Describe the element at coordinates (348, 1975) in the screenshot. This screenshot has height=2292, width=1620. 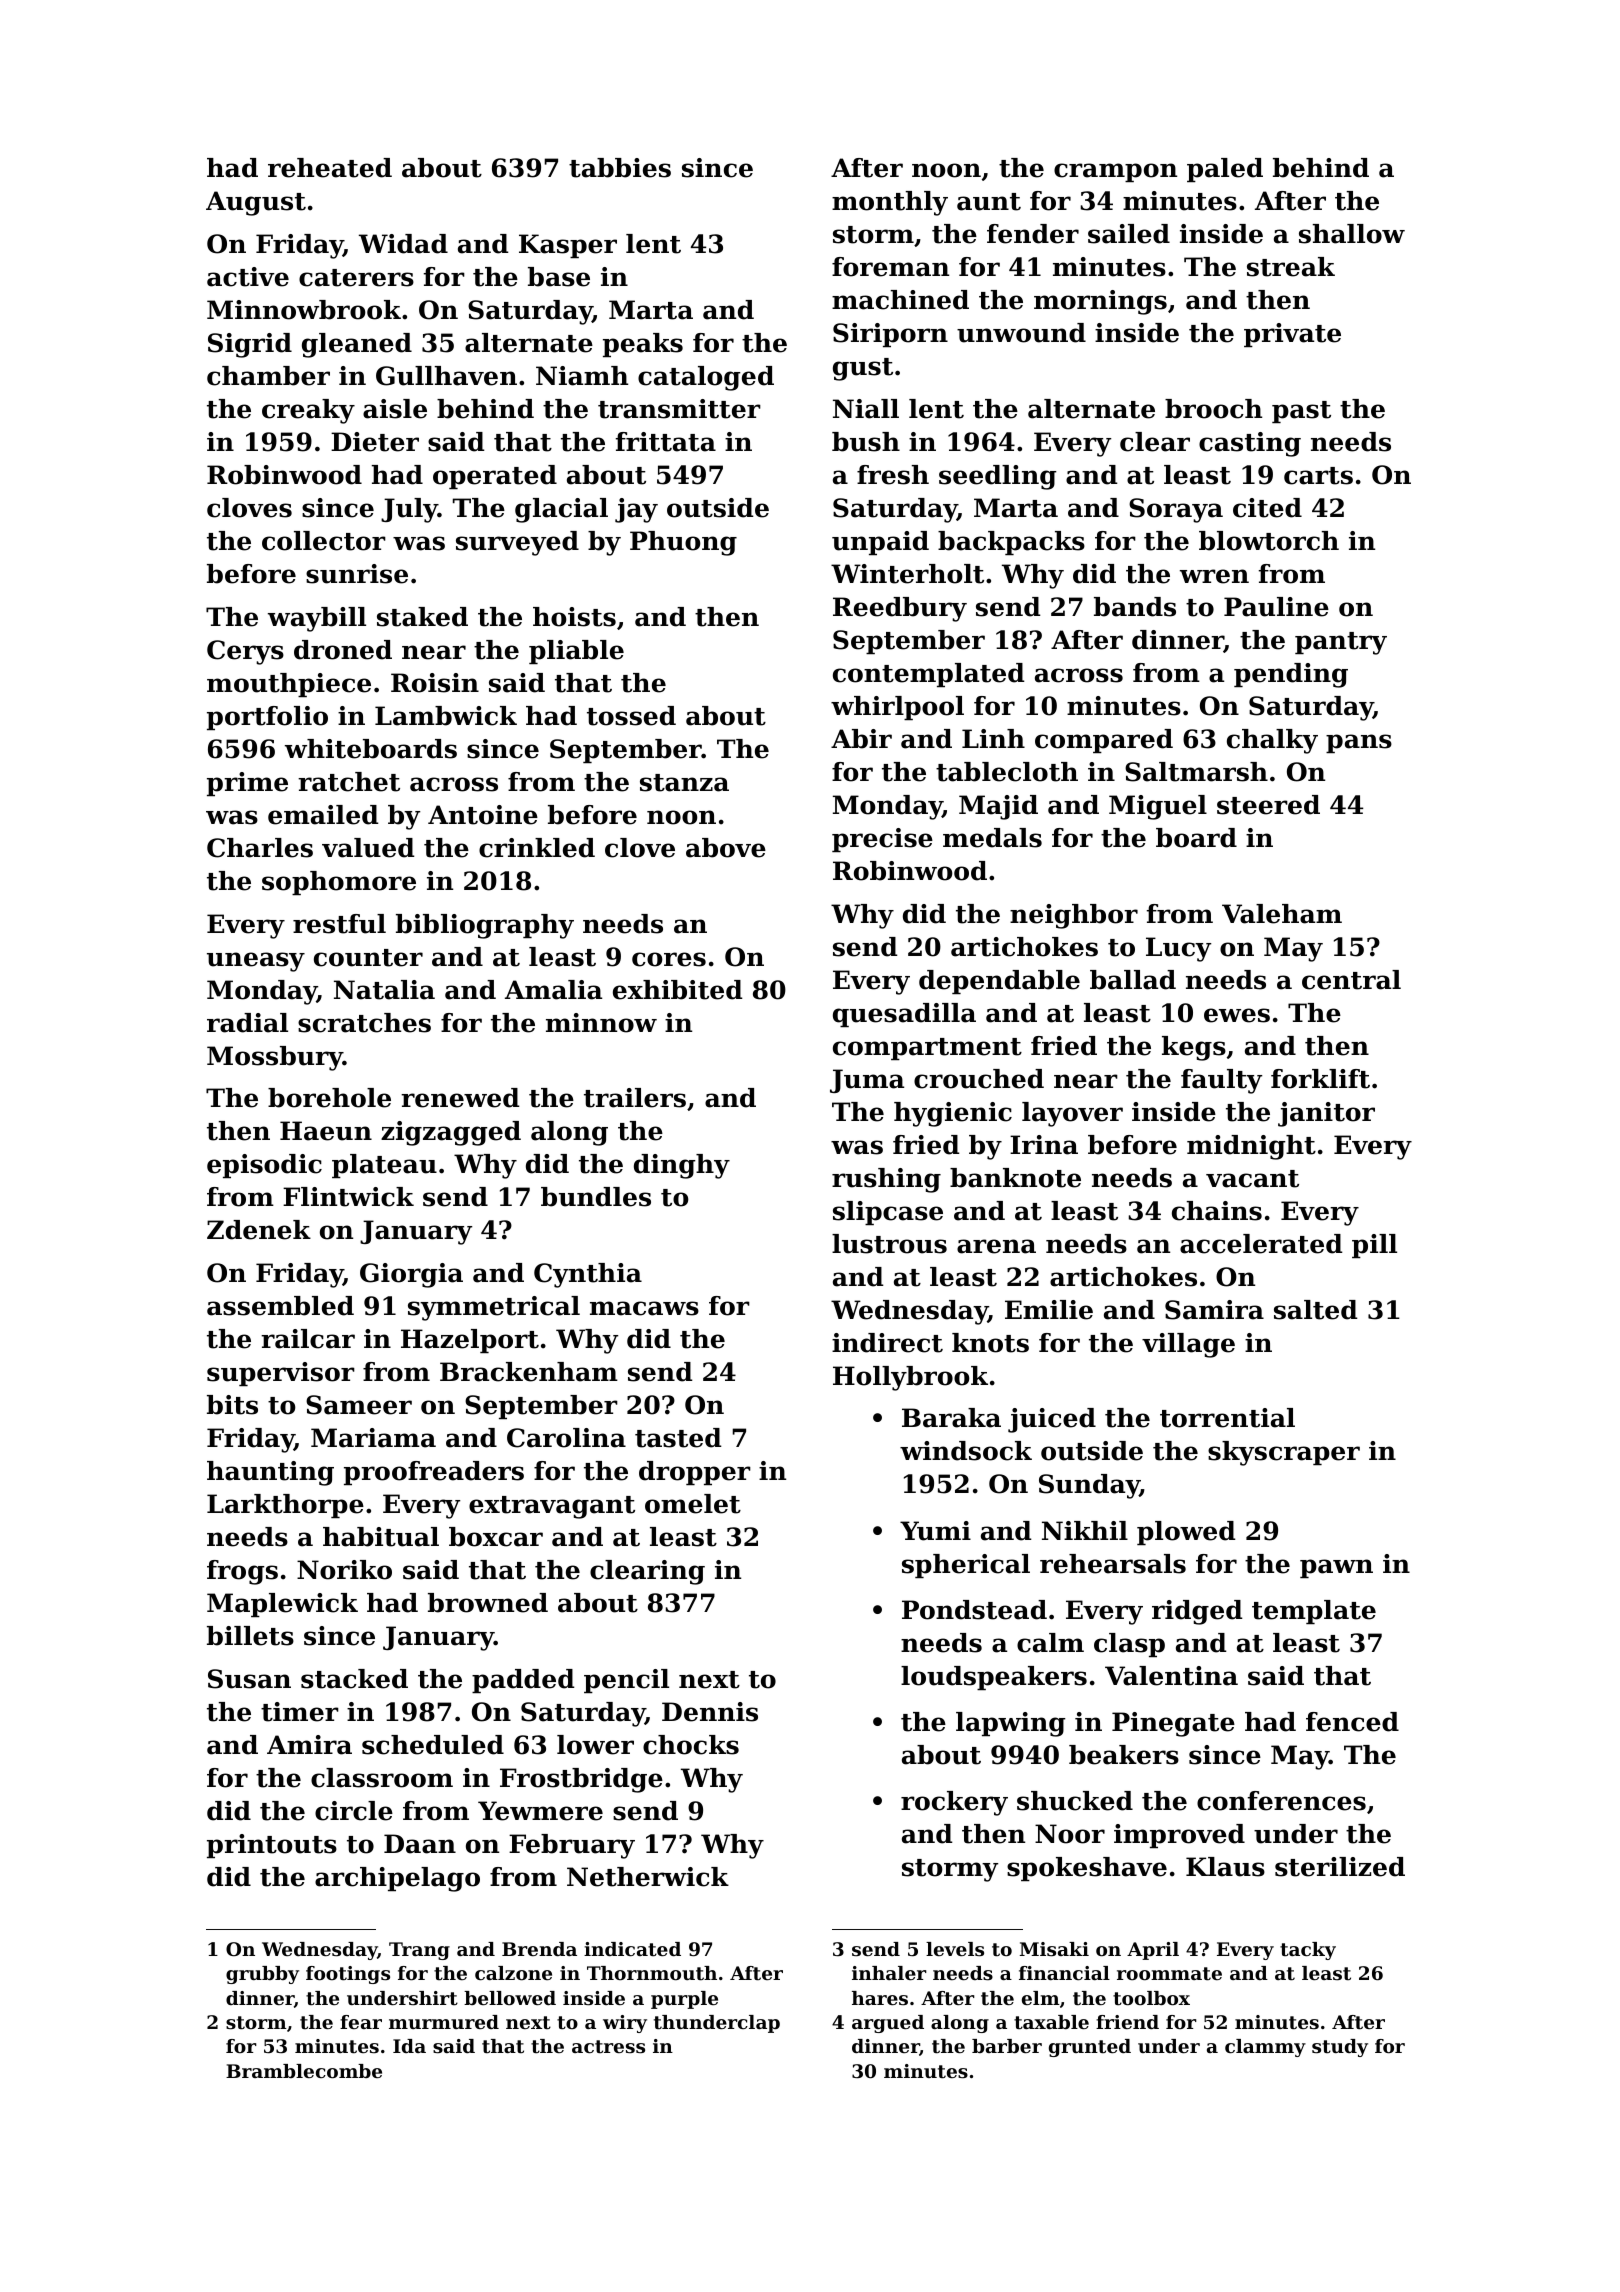
I see `footings` at that location.
